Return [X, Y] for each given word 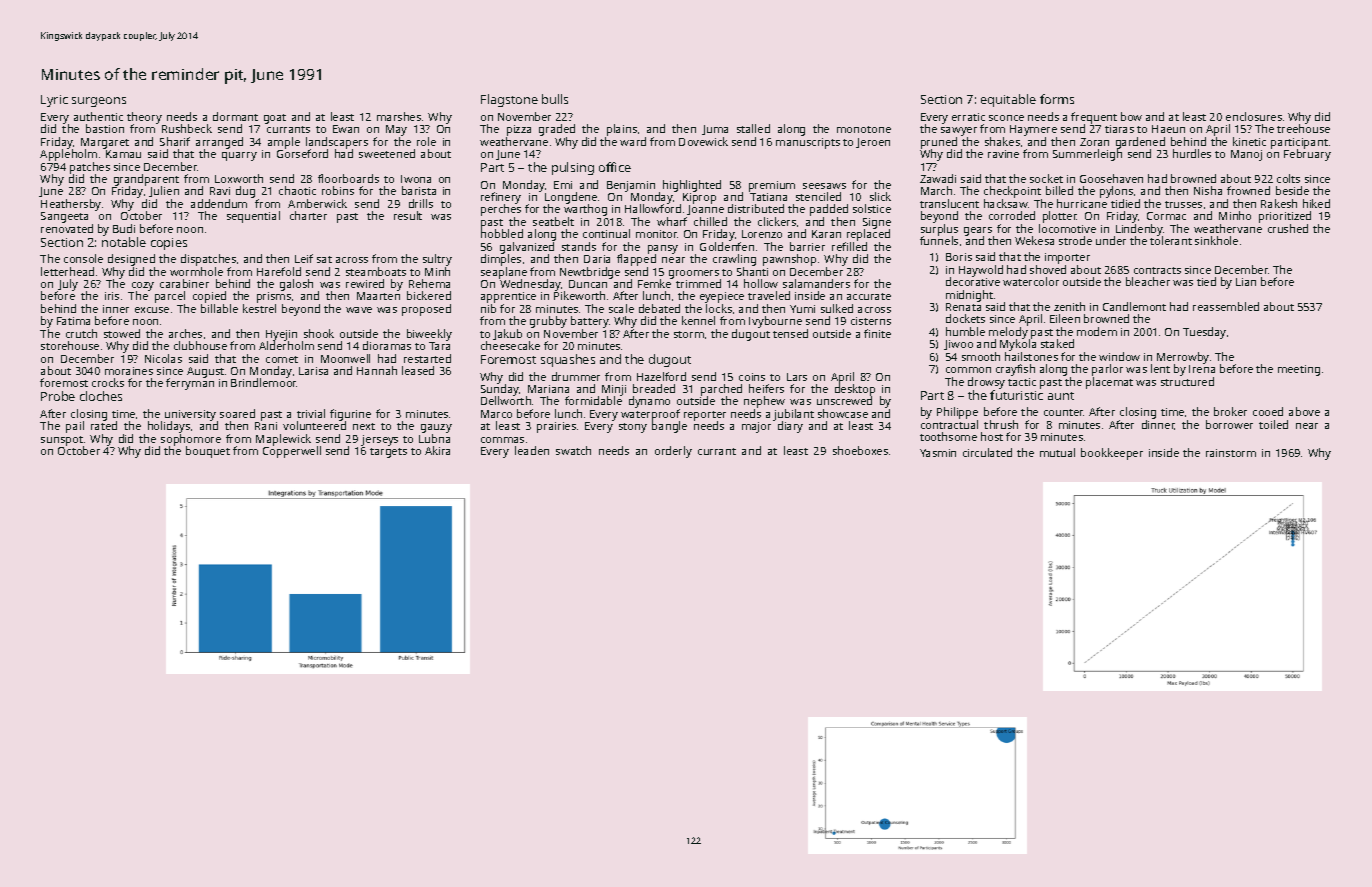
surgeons [99, 102]
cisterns [871, 321]
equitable [1008, 100]
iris [112, 296]
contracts [1157, 270]
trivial [311, 413]
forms [1057, 99]
